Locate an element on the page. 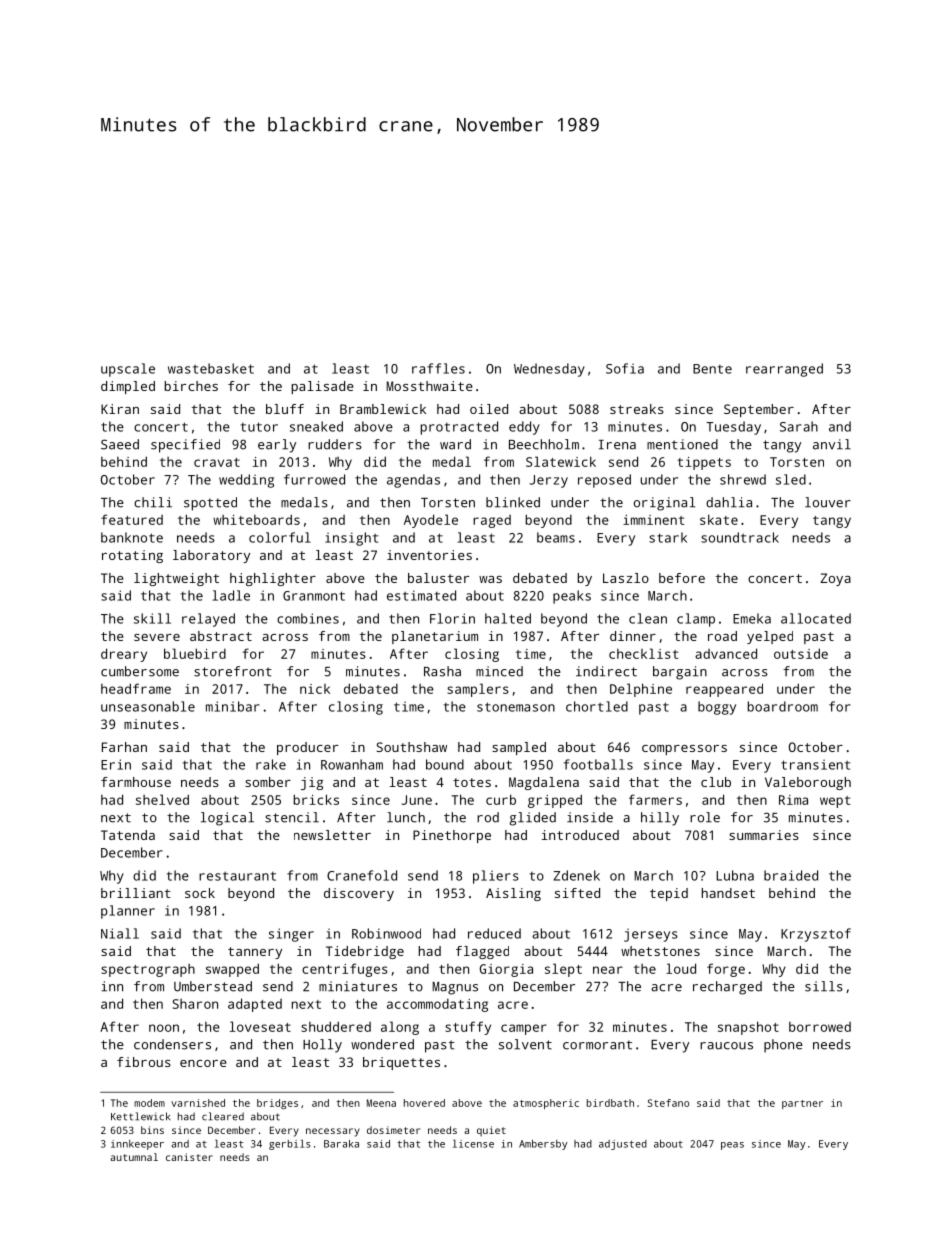 The height and width of the image is (1233, 952). skate is located at coordinates (719, 519).
